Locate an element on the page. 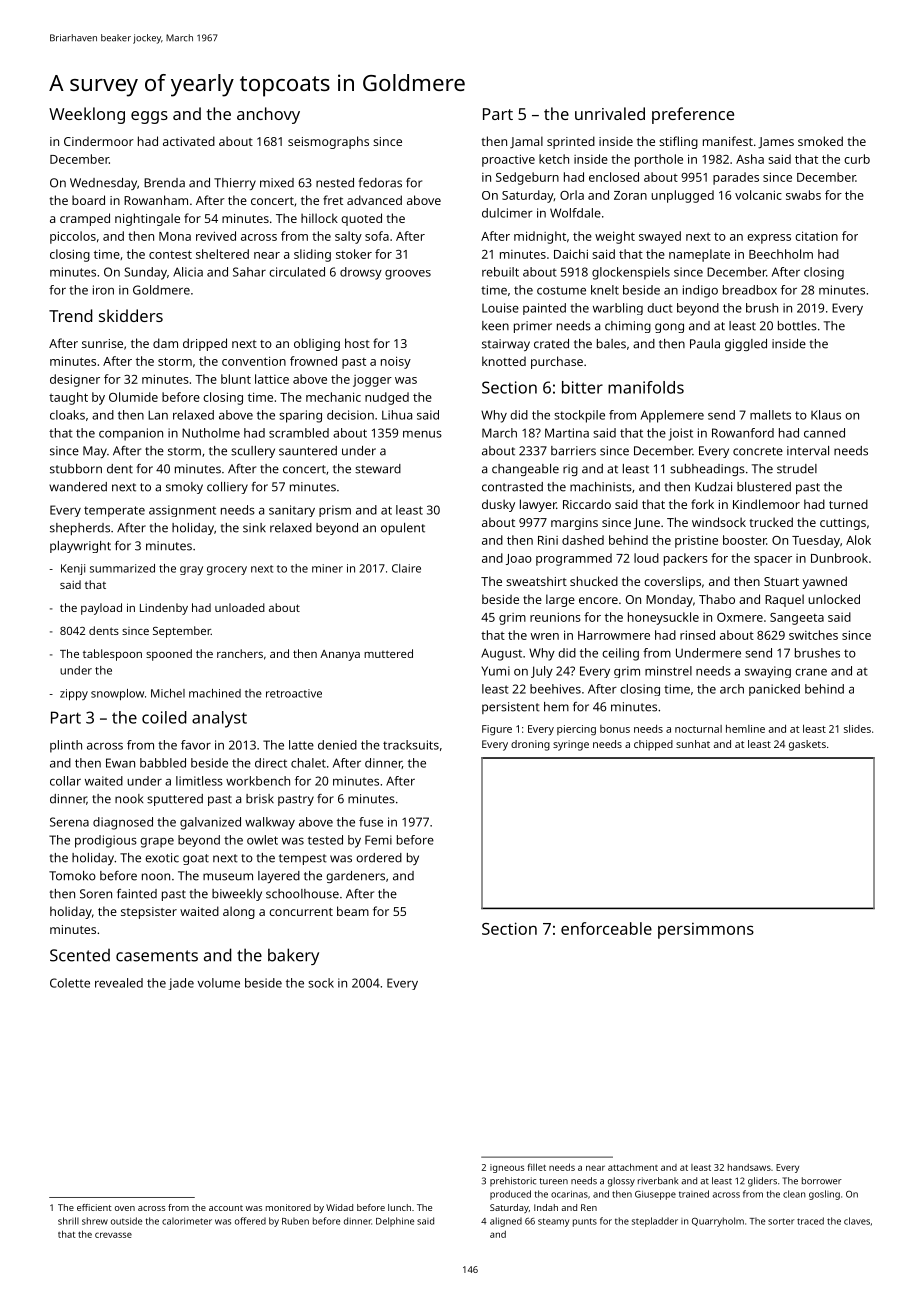 The image size is (924, 1308). Jamal is located at coordinates (526, 142).
